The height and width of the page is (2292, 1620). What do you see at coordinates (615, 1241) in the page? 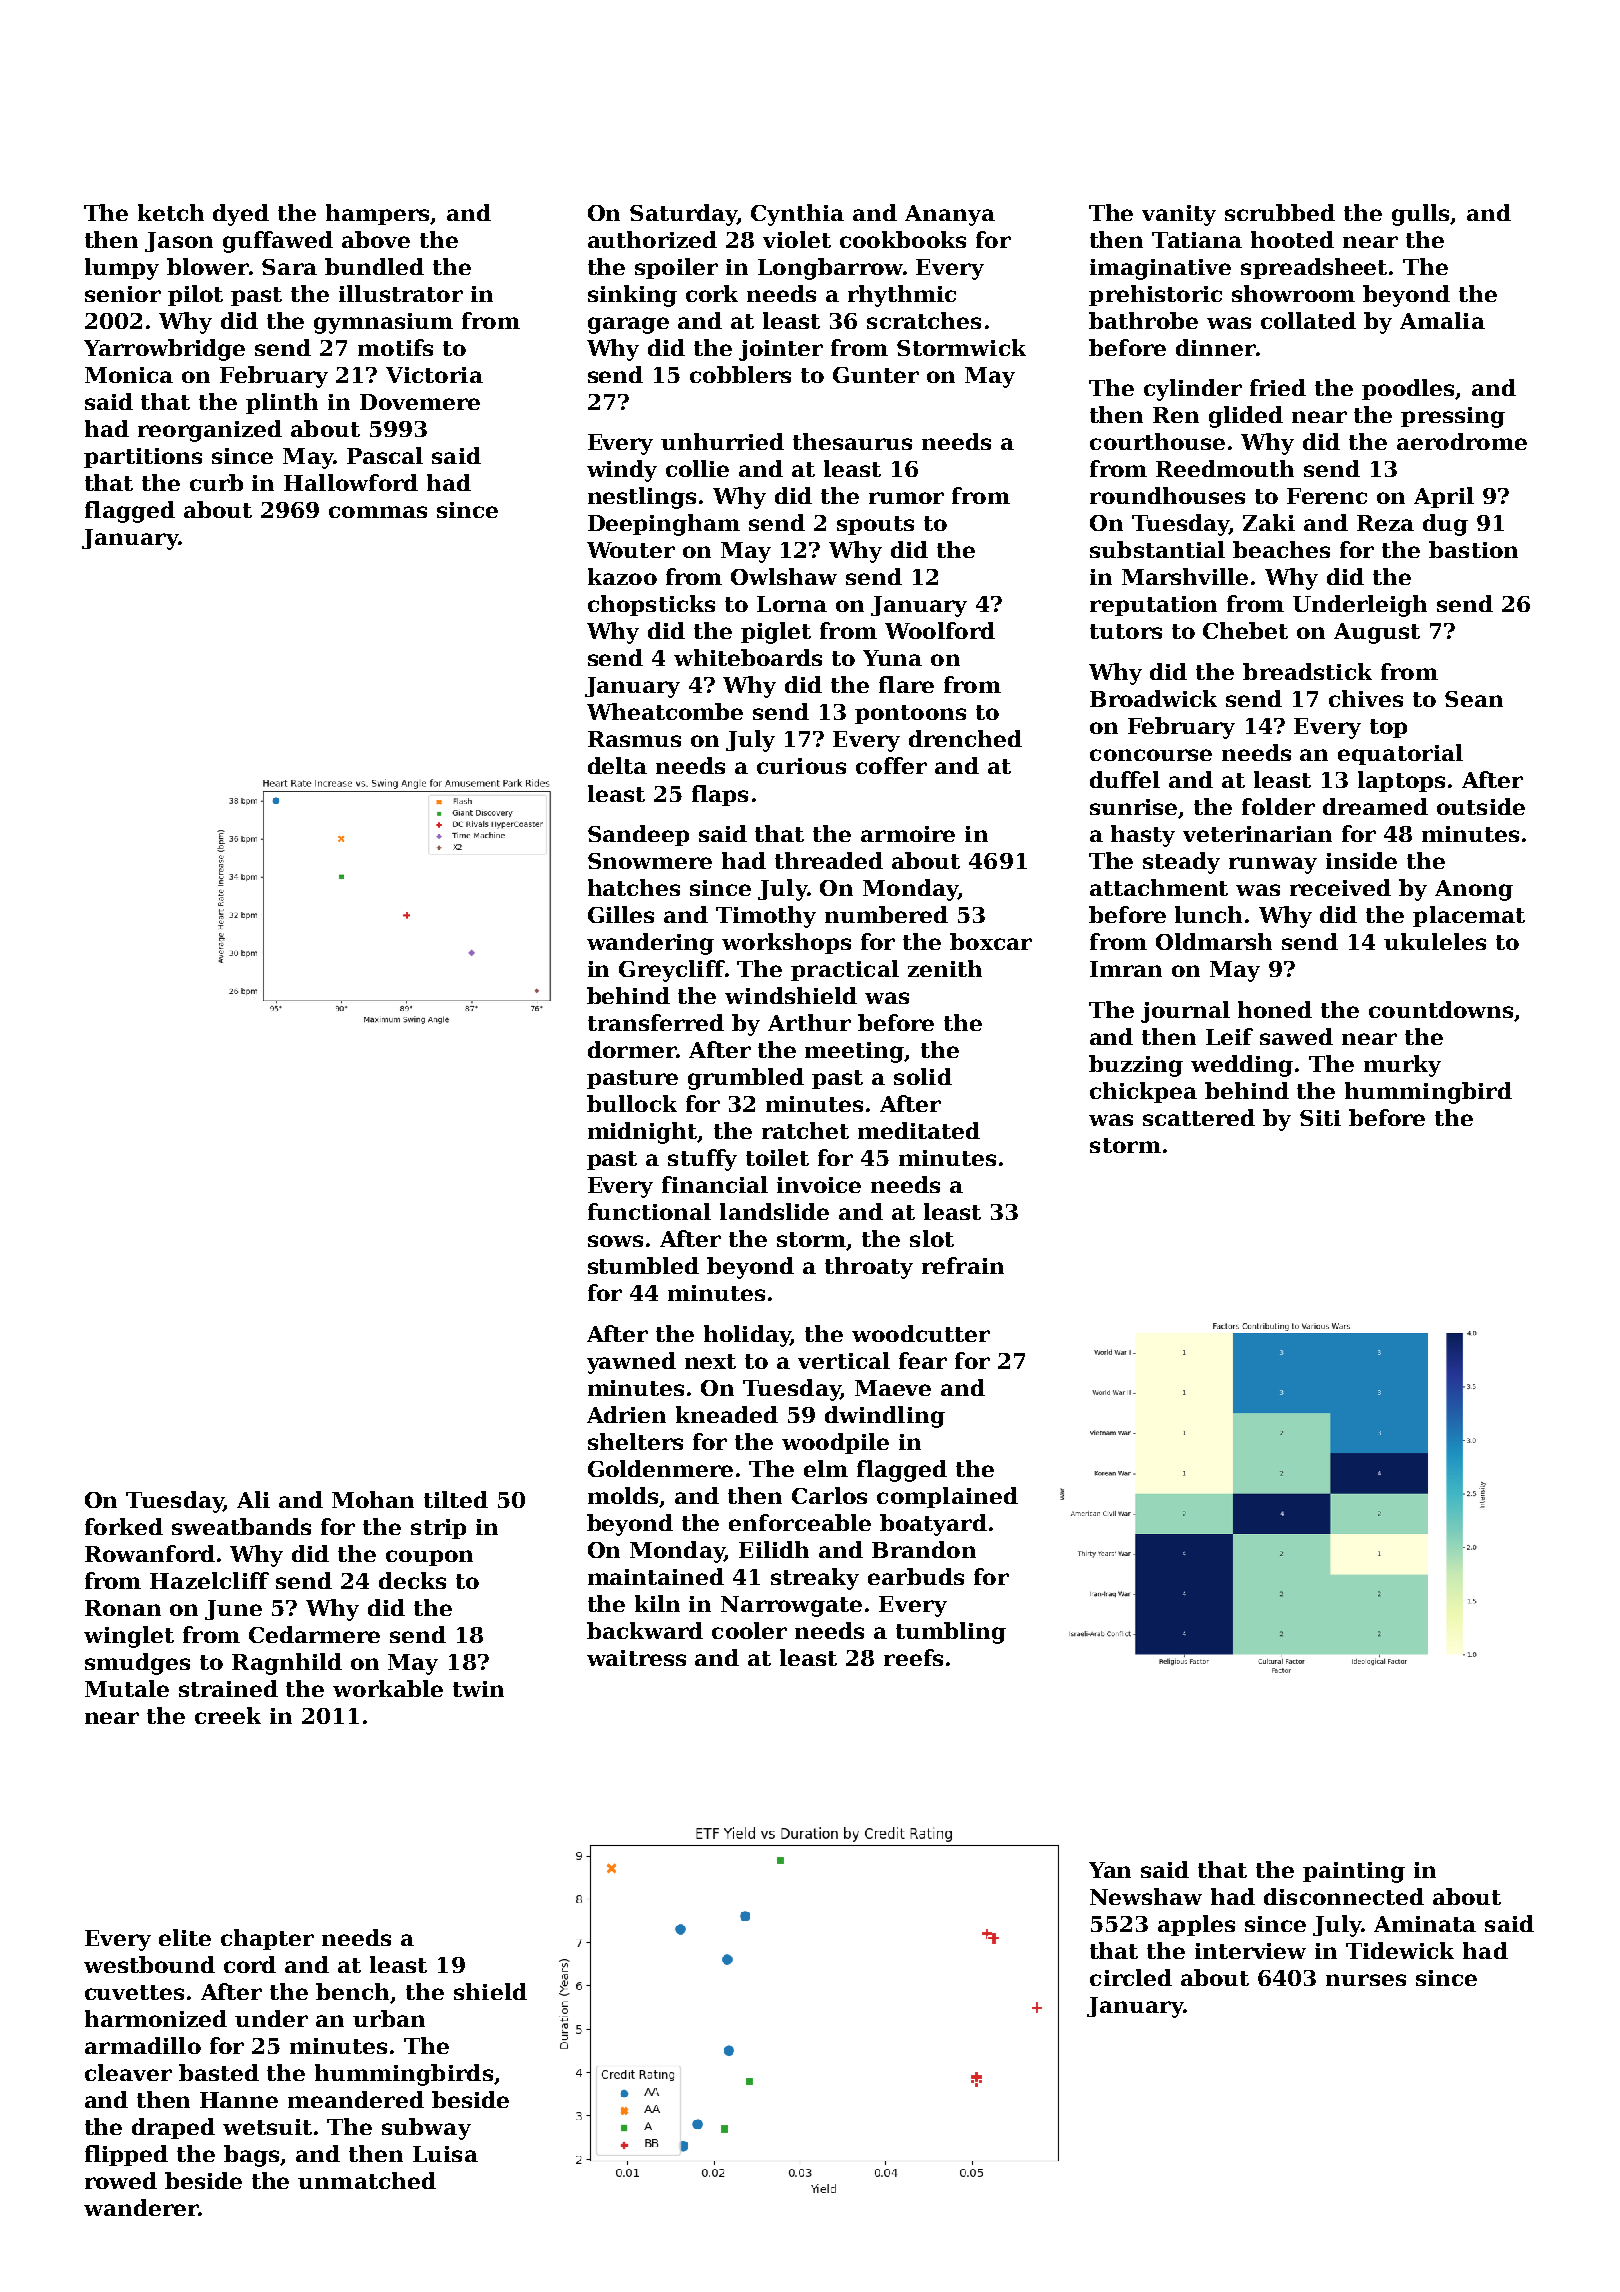
I see `sows` at bounding box center [615, 1241].
